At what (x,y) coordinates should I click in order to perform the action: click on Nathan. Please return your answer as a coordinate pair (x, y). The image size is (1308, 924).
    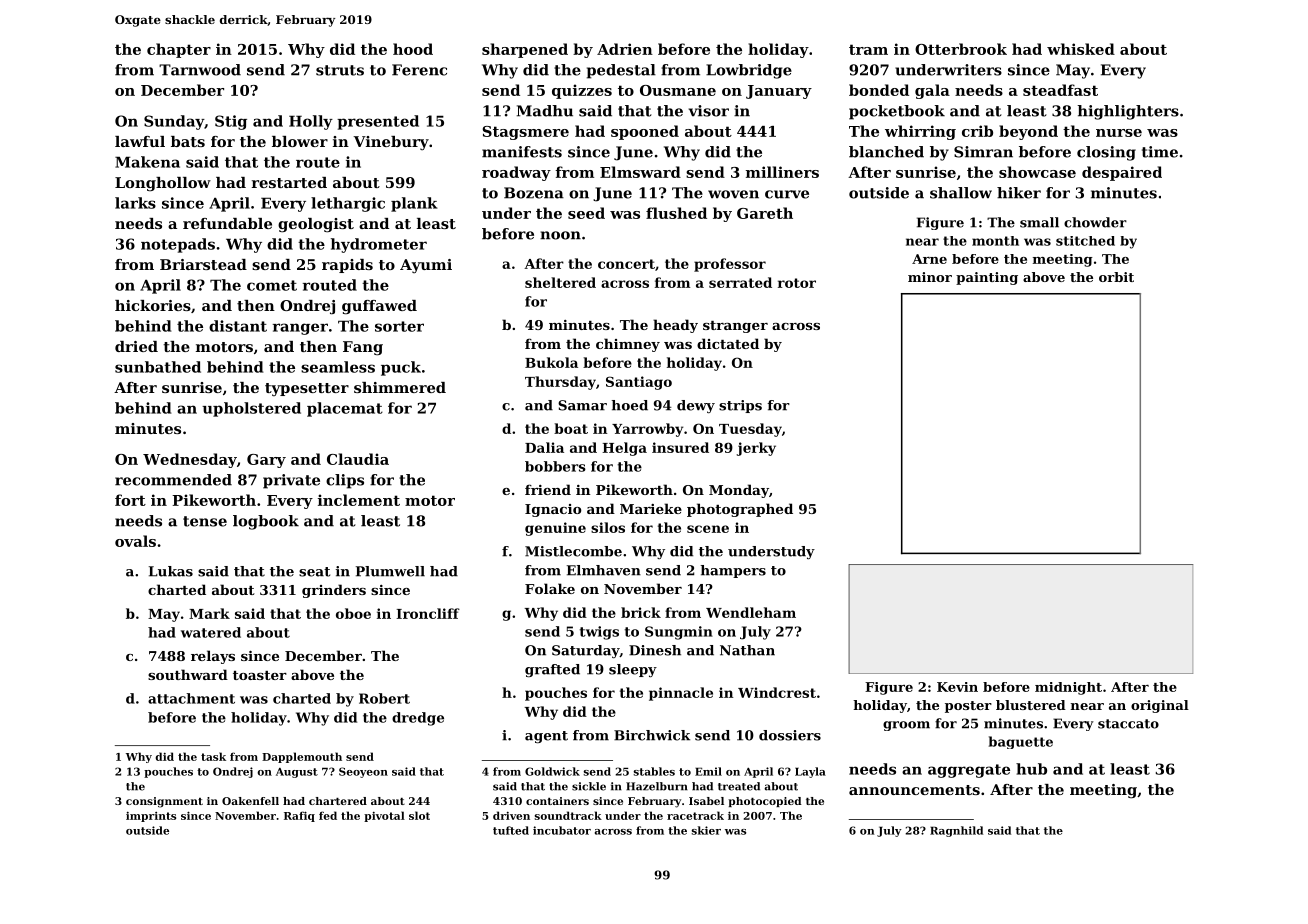
    Looking at the image, I should click on (747, 650).
